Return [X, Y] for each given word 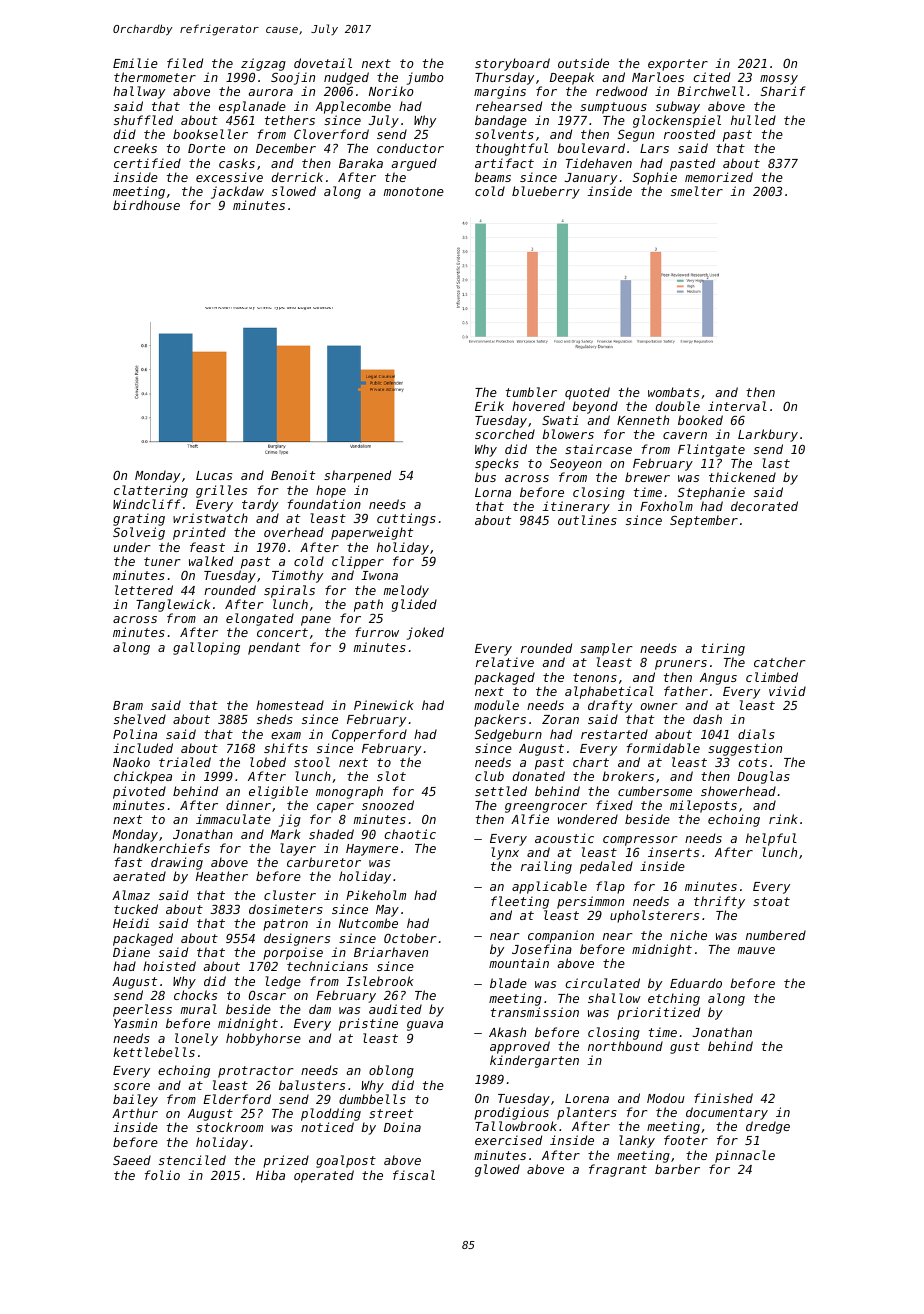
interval [737, 406]
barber [677, 1169]
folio [162, 1175]
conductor [410, 148]
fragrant [618, 1170]
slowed [294, 191]
